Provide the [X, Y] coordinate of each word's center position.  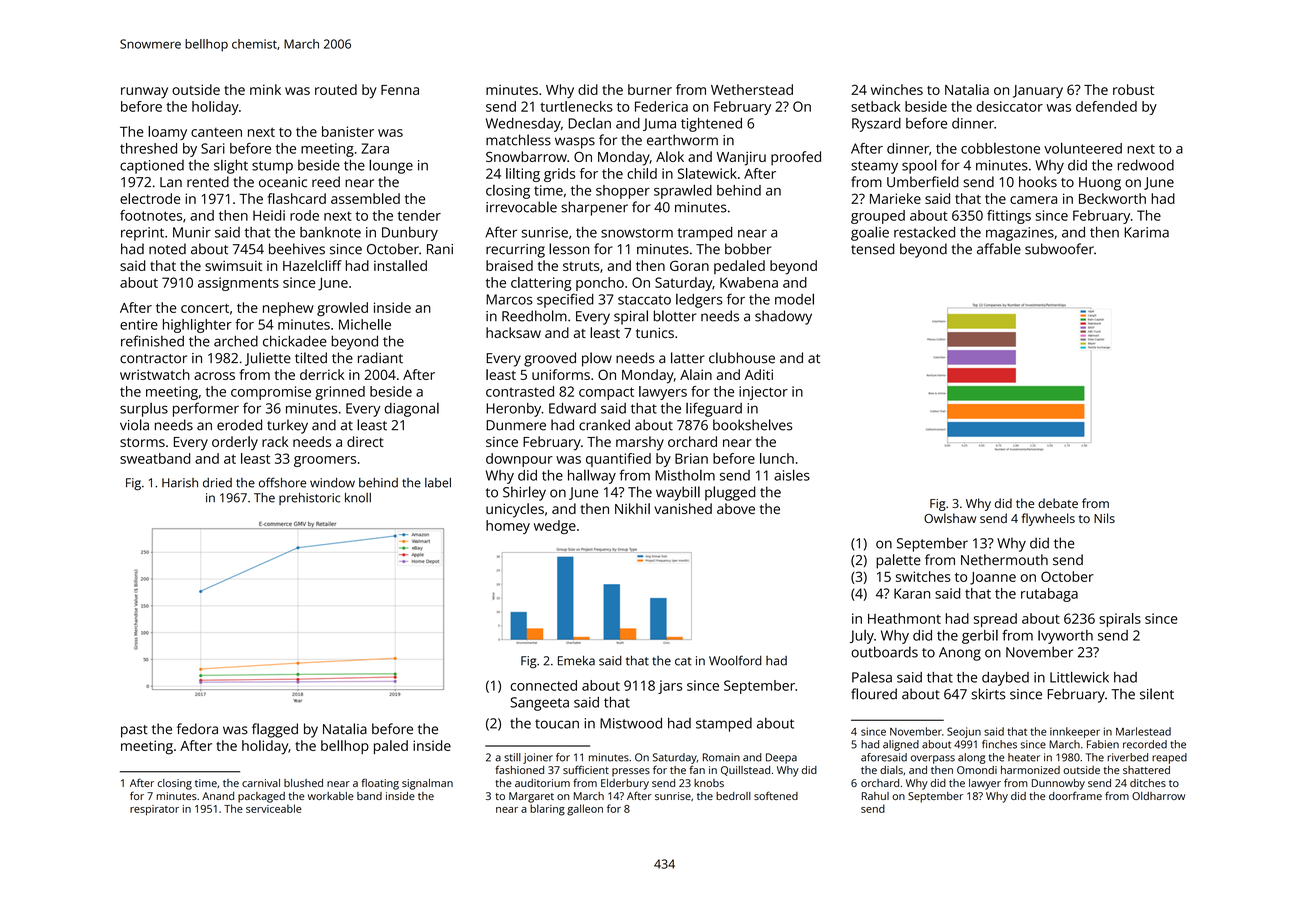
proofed [796, 158]
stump [272, 167]
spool [919, 166]
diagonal [411, 410]
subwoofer [1059, 249]
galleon [585, 810]
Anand [218, 796]
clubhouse [742, 358]
